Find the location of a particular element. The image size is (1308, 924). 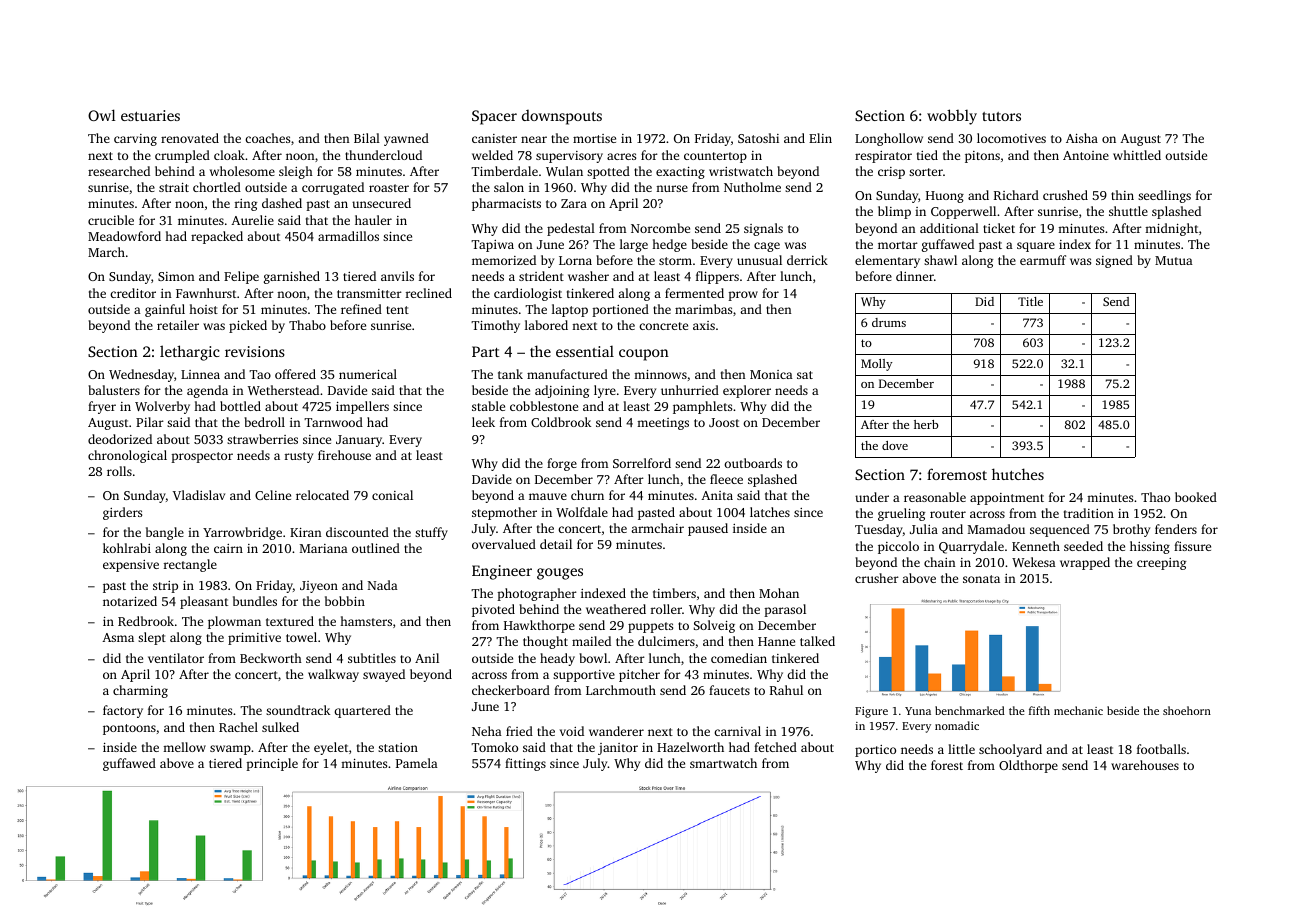

expensive is located at coordinates (131, 566).
